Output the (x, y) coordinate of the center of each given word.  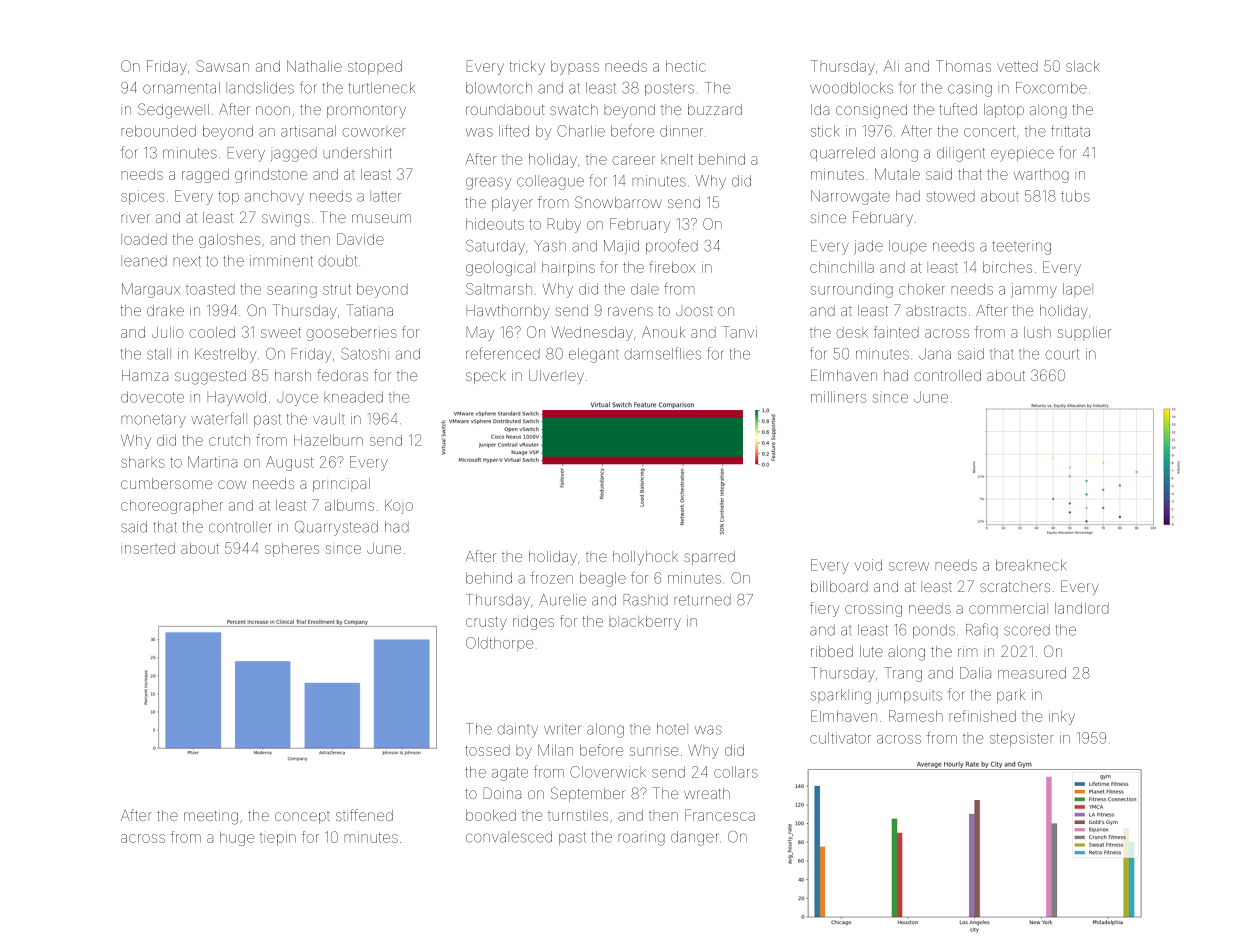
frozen (552, 577)
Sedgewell (173, 111)
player (512, 204)
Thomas (963, 66)
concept (302, 818)
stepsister (1021, 739)
